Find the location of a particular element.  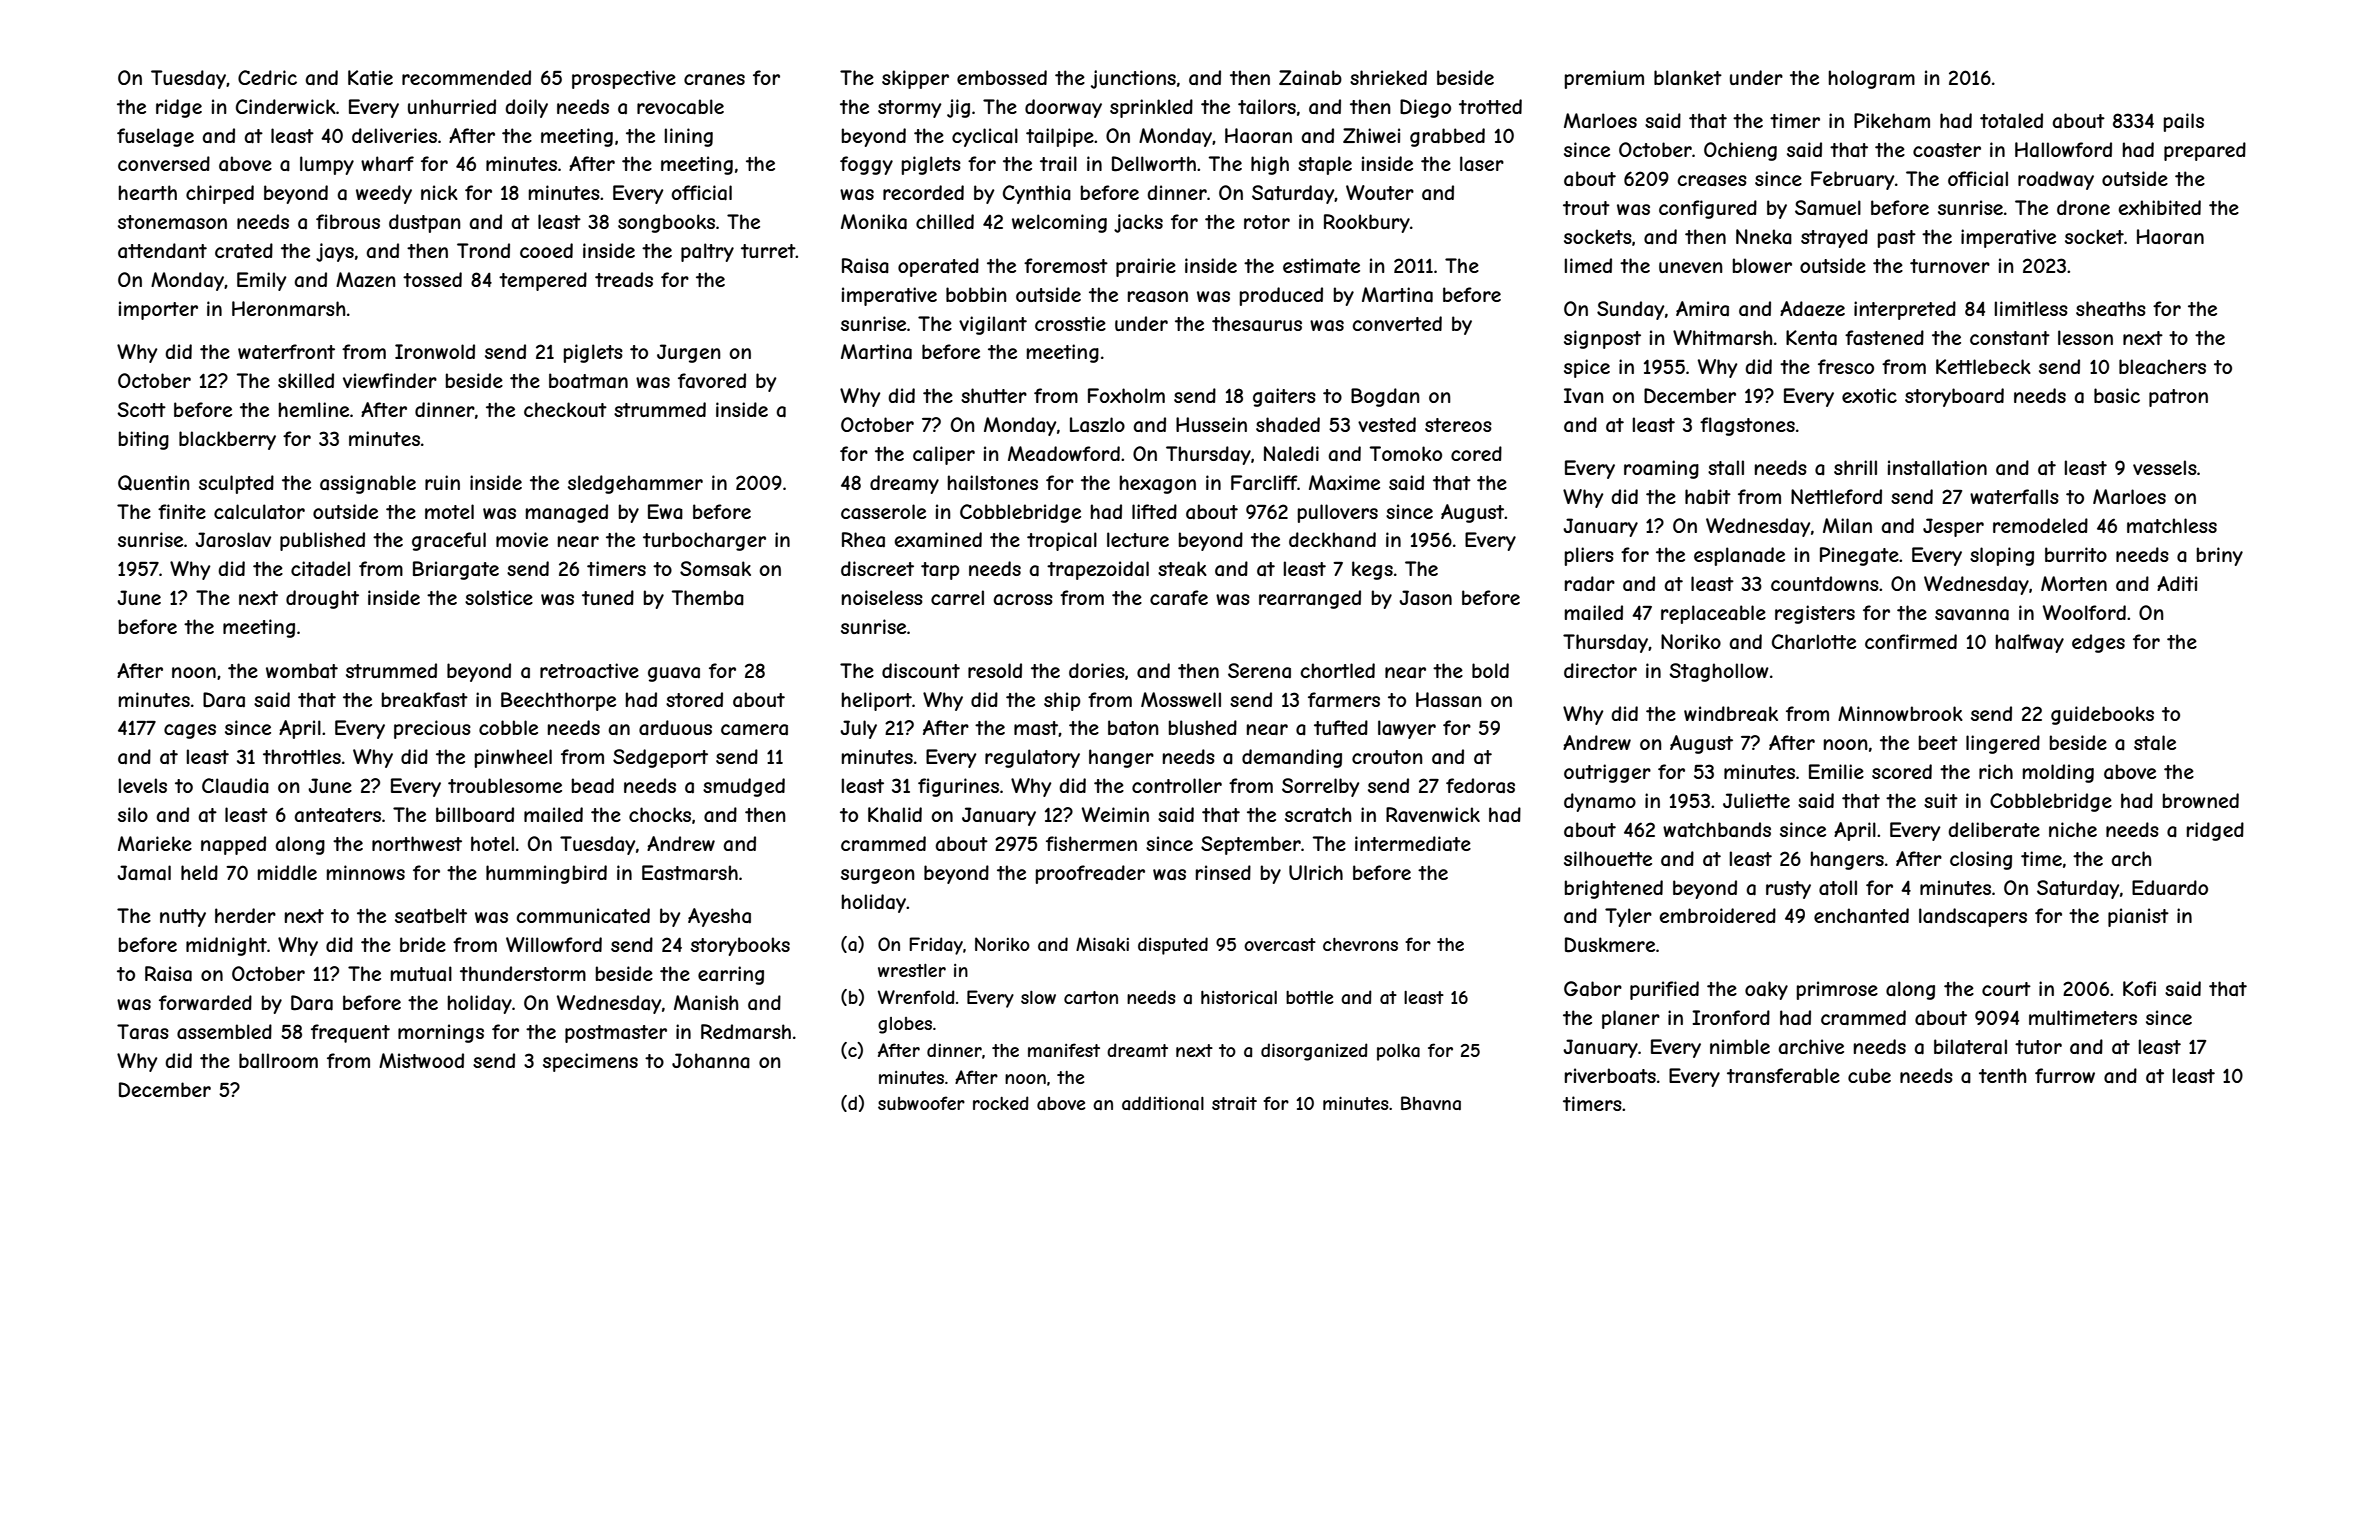

transferable is located at coordinates (1783, 1076).
